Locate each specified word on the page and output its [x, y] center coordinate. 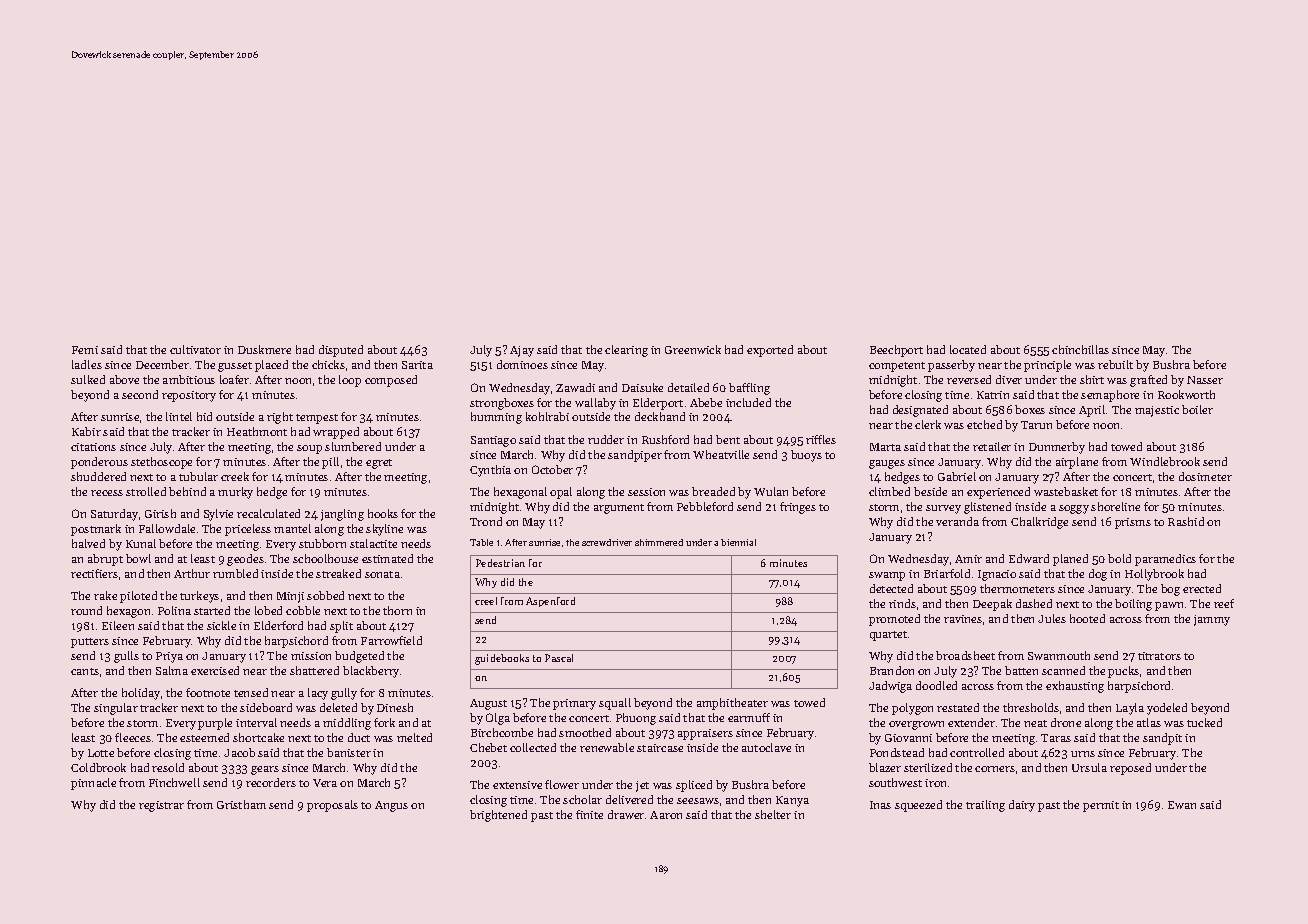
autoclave [766, 747]
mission [311, 656]
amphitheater [732, 704]
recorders [271, 782]
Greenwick [693, 349]
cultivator [195, 349]
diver [1009, 379]
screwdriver [607, 542]
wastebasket [1066, 491]
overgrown [916, 725]
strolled [146, 491]
